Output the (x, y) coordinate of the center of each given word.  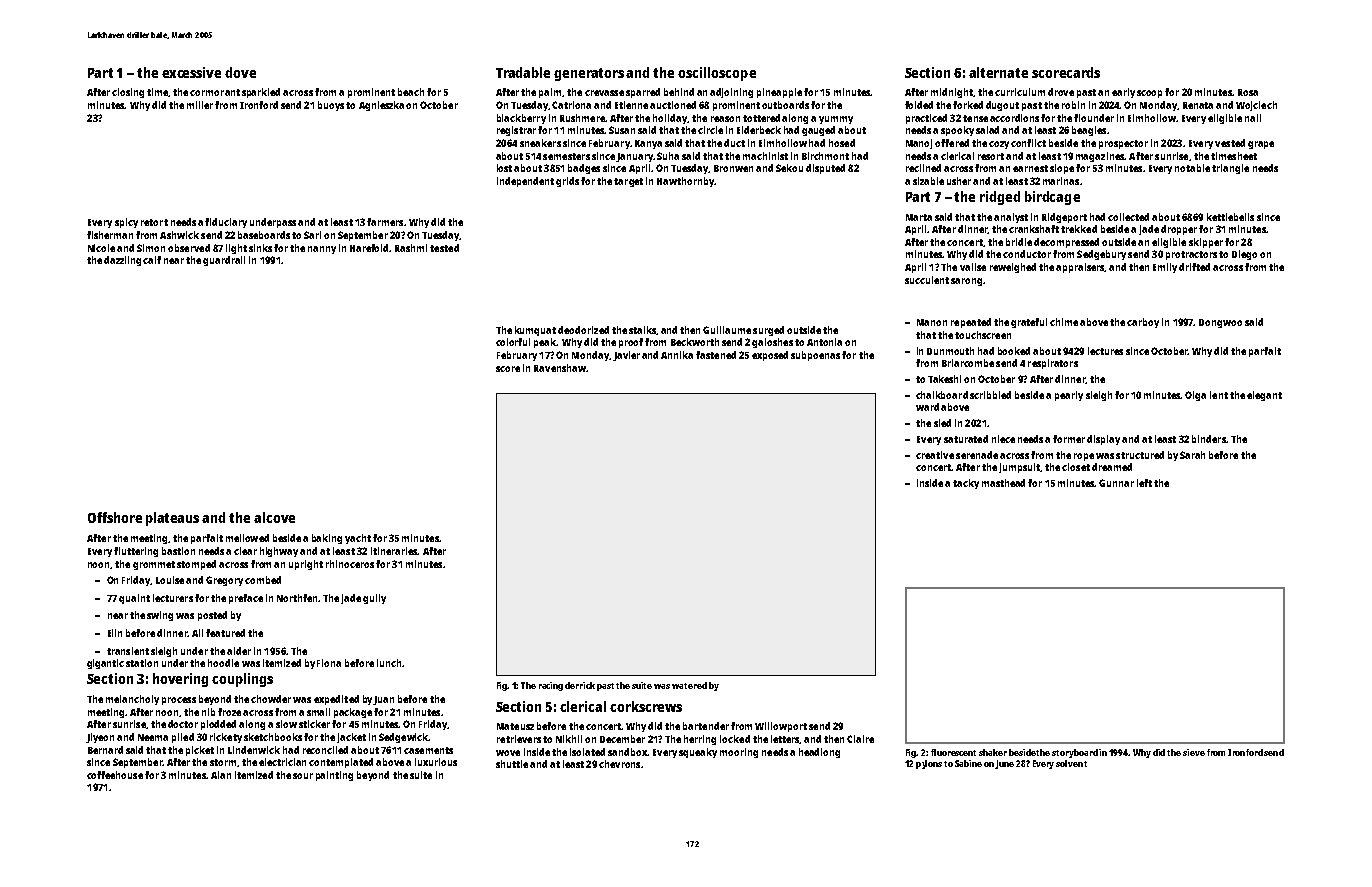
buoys (331, 106)
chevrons (619, 764)
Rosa (1248, 92)
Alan (221, 775)
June (1005, 764)
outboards (785, 105)
